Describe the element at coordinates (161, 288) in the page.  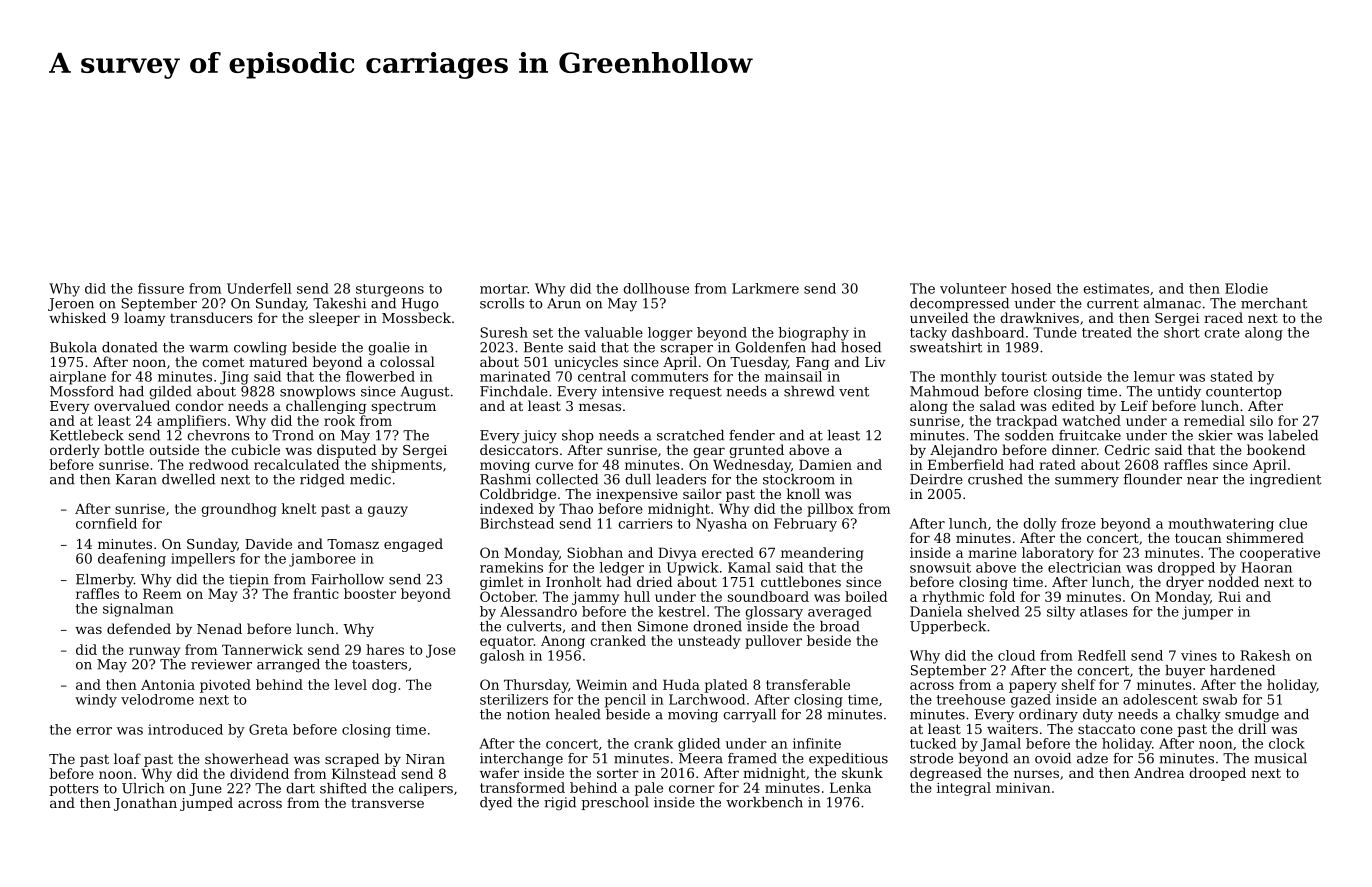
I see `fissure` at that location.
